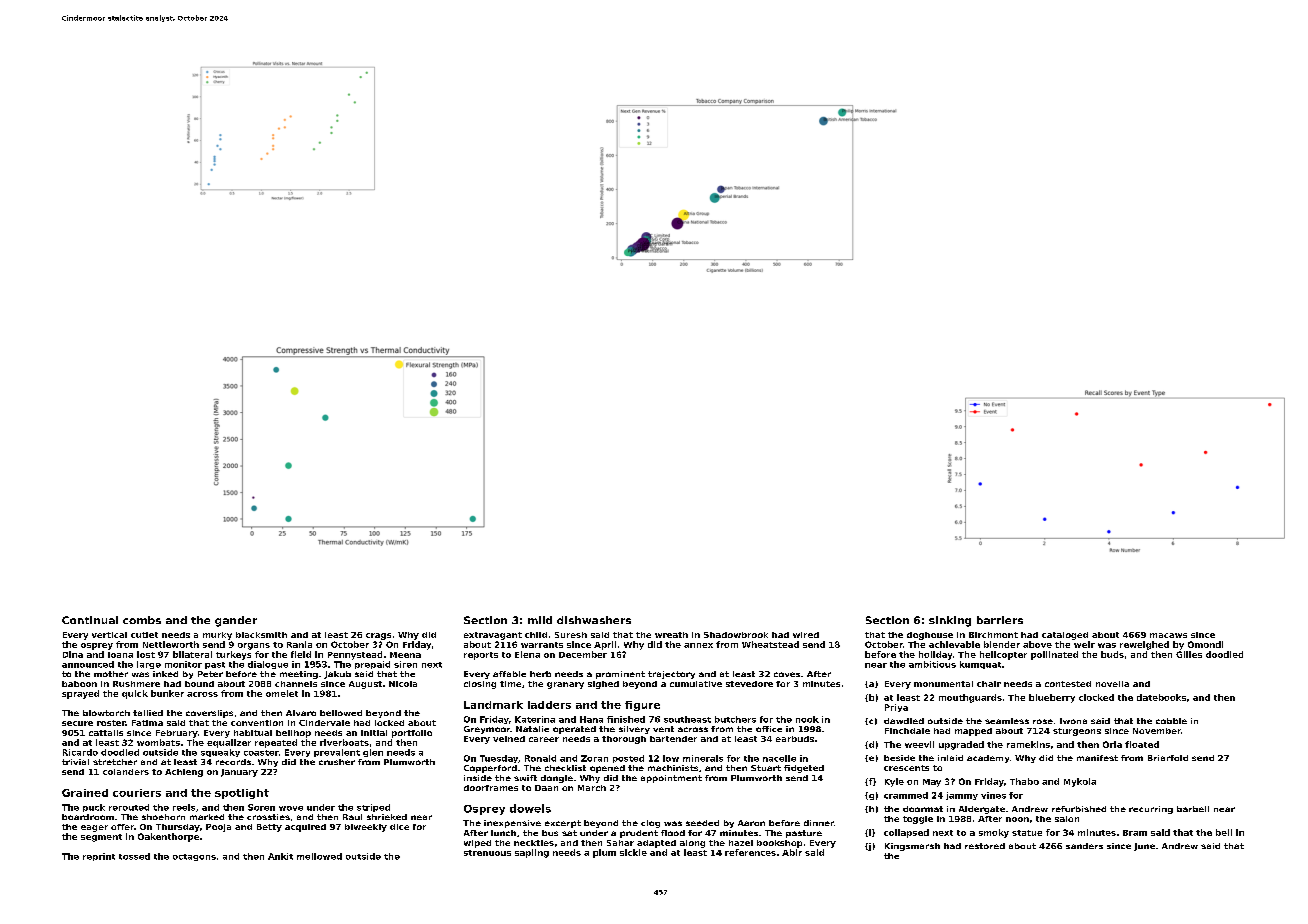 This screenshot has height=924, width=1308. What do you see at coordinates (1077, 732) in the screenshot?
I see `sturgeons` at bounding box center [1077, 732].
